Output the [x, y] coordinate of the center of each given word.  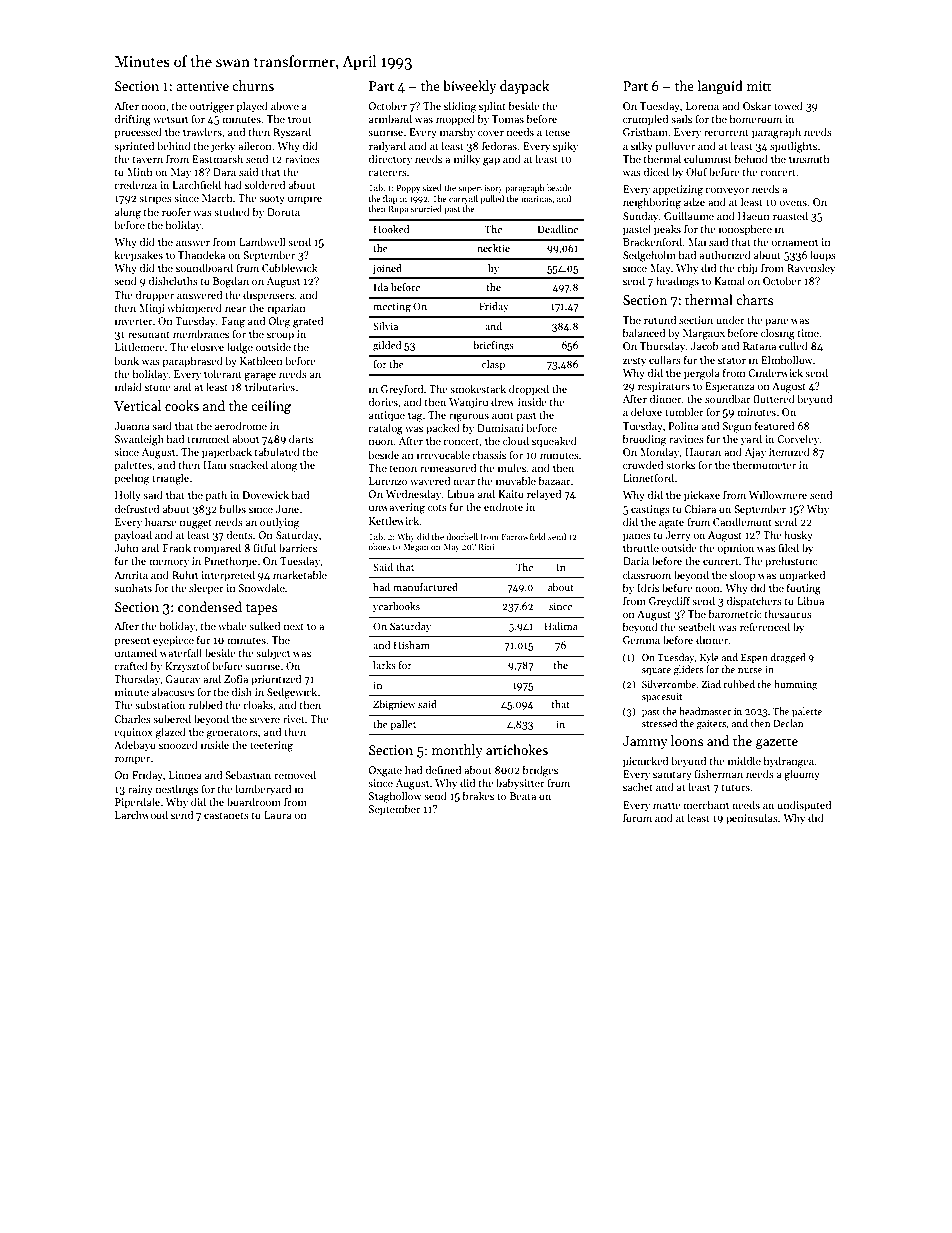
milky [467, 159]
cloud [516, 440]
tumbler [684, 411]
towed [788, 105]
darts [301, 438]
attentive [202, 86]
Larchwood [141, 814]
